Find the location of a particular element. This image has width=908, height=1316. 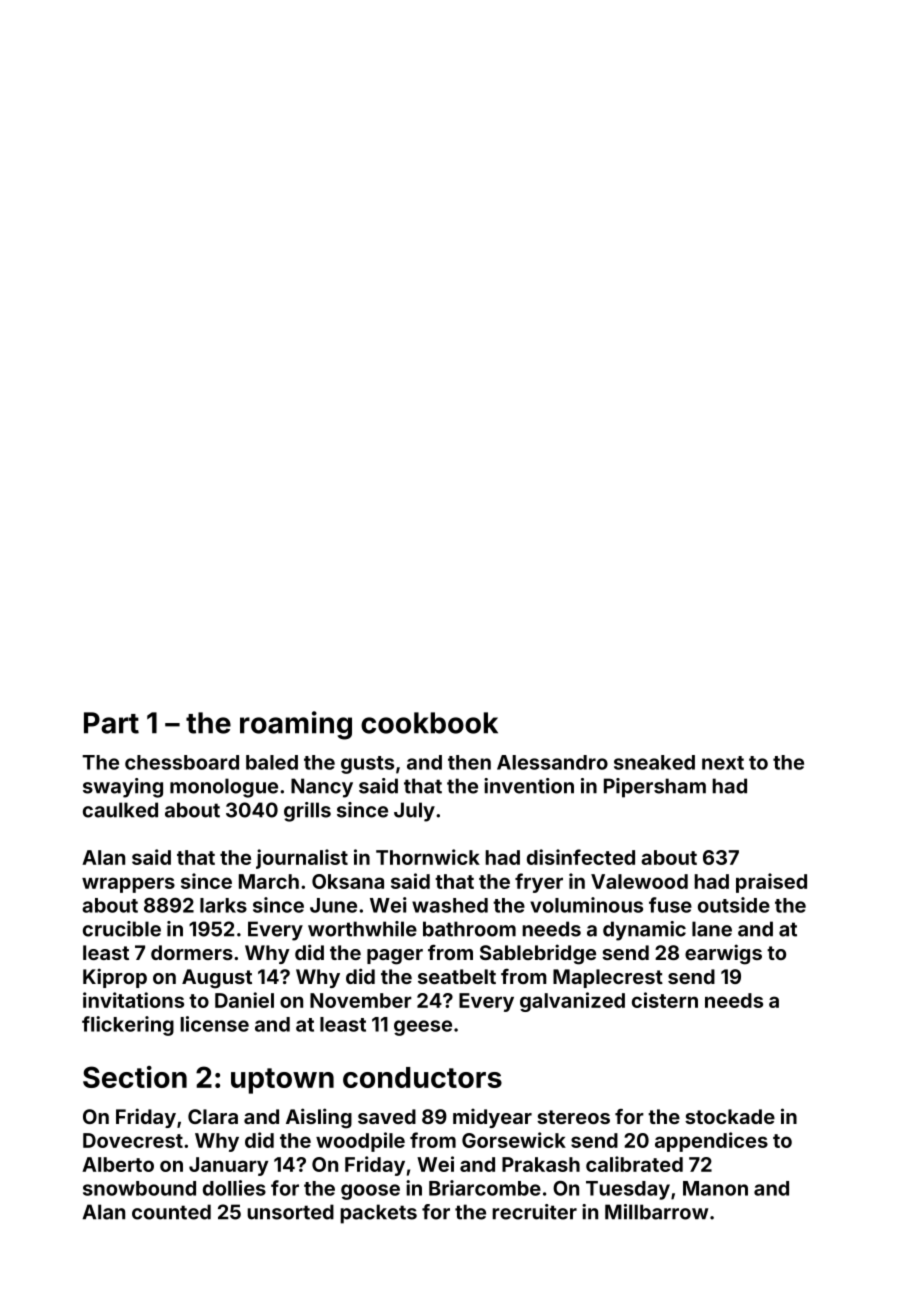

Alessandro is located at coordinates (552, 762).
